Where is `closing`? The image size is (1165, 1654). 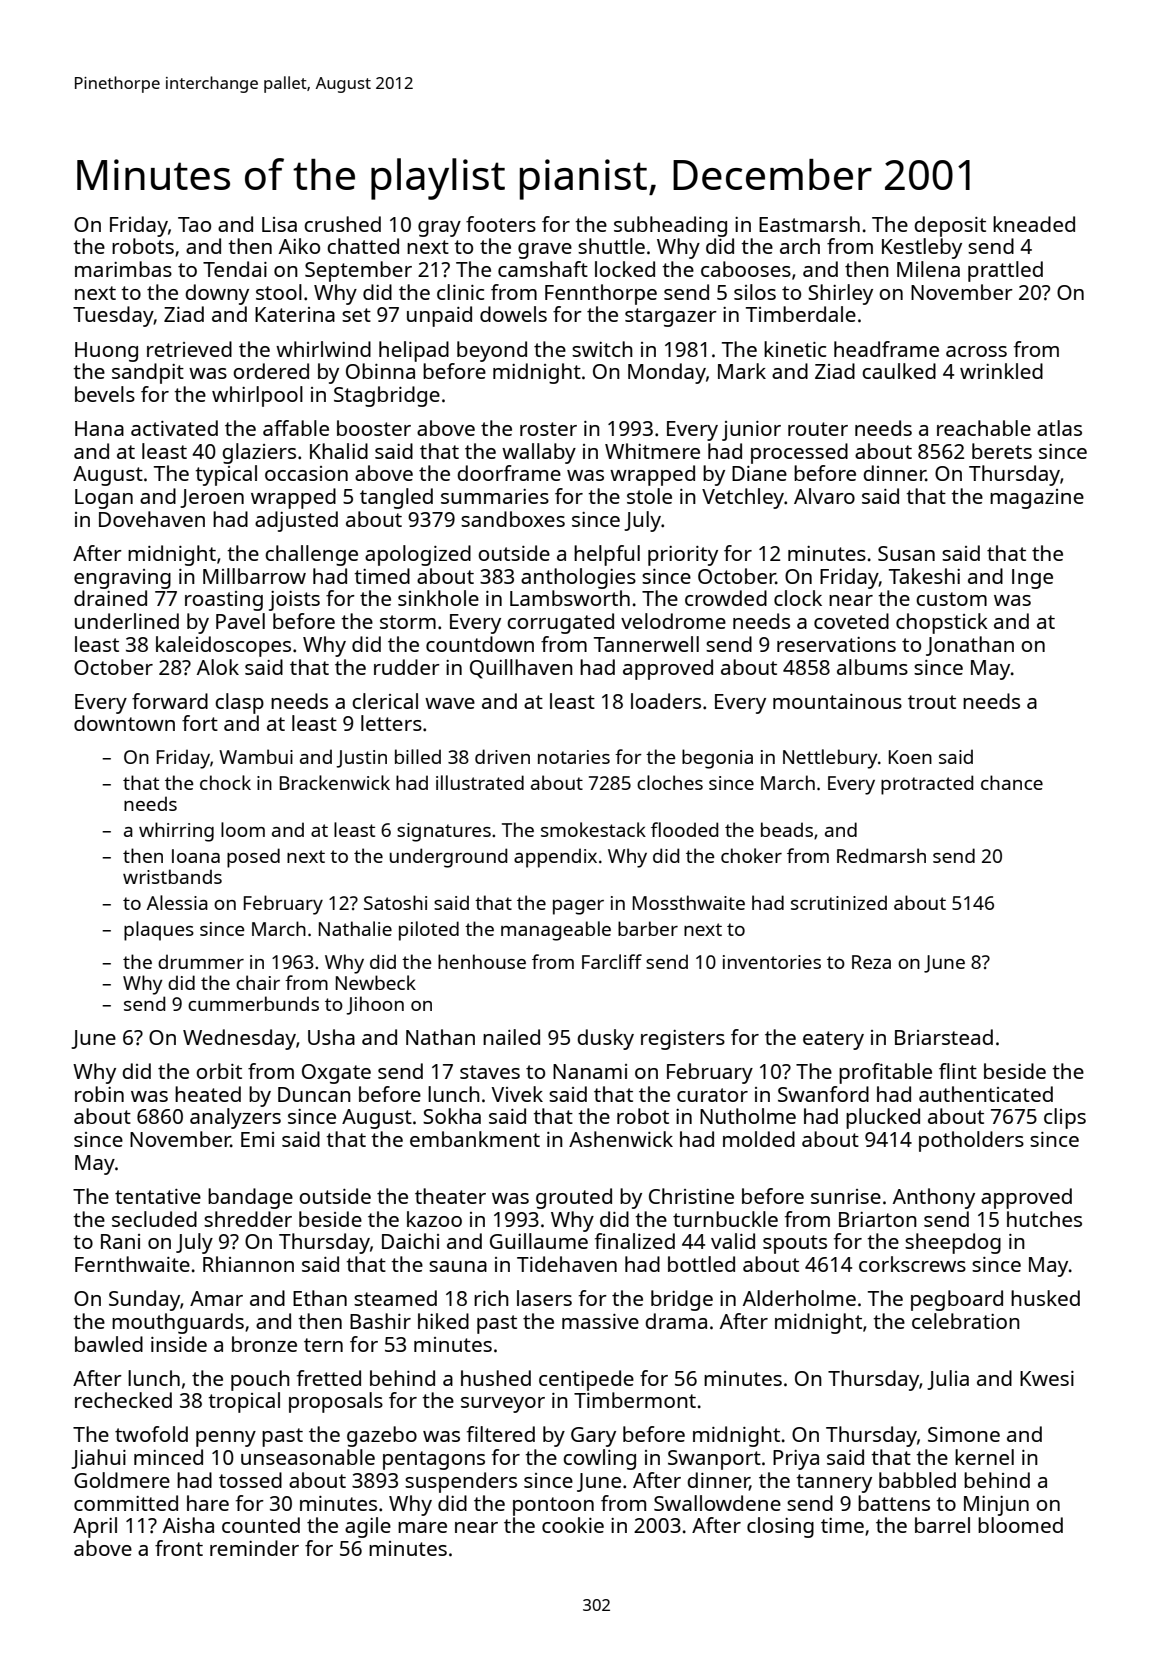
closing is located at coordinates (780, 1527).
